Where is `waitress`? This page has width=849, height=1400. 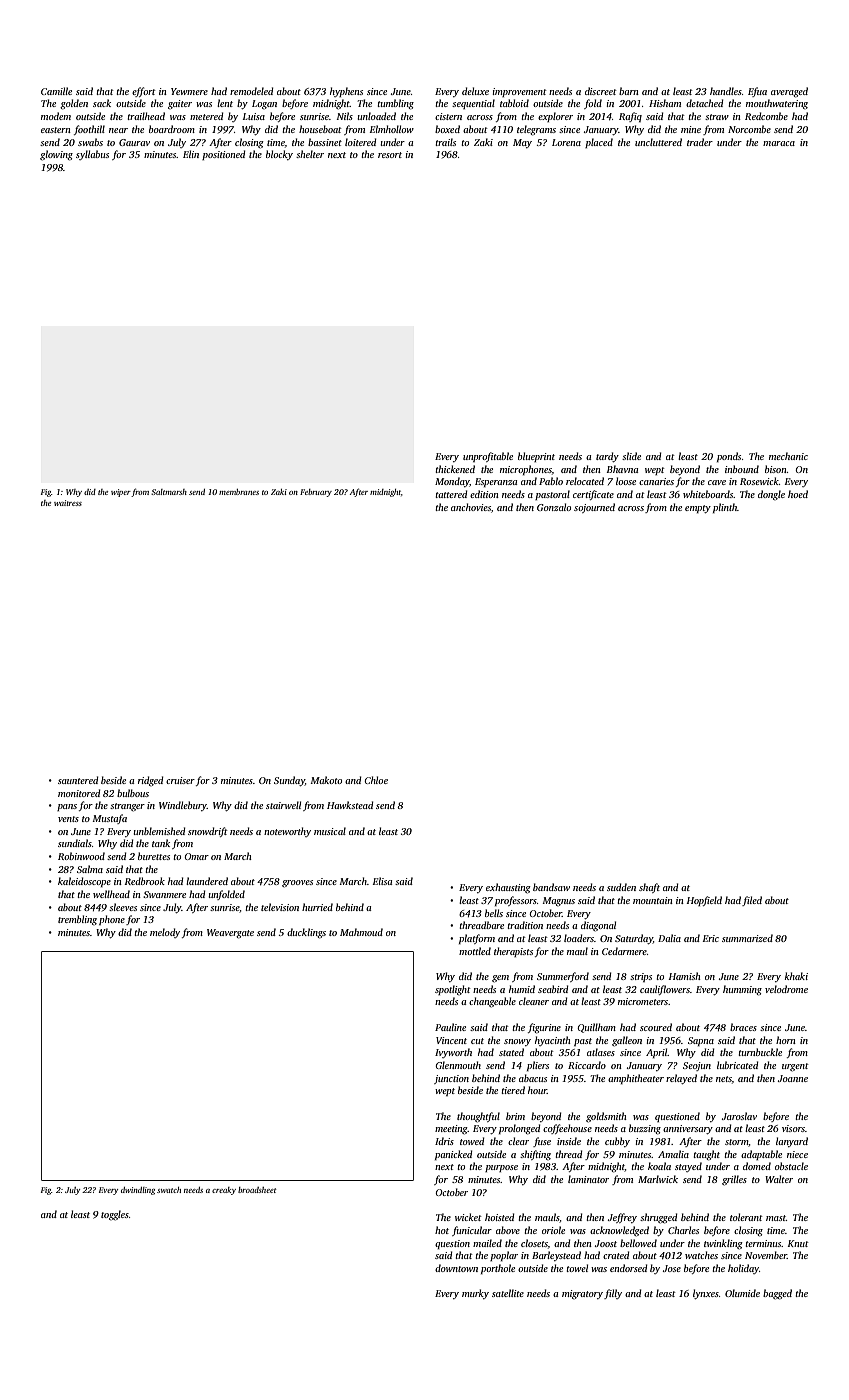 waitress is located at coordinates (68, 503).
